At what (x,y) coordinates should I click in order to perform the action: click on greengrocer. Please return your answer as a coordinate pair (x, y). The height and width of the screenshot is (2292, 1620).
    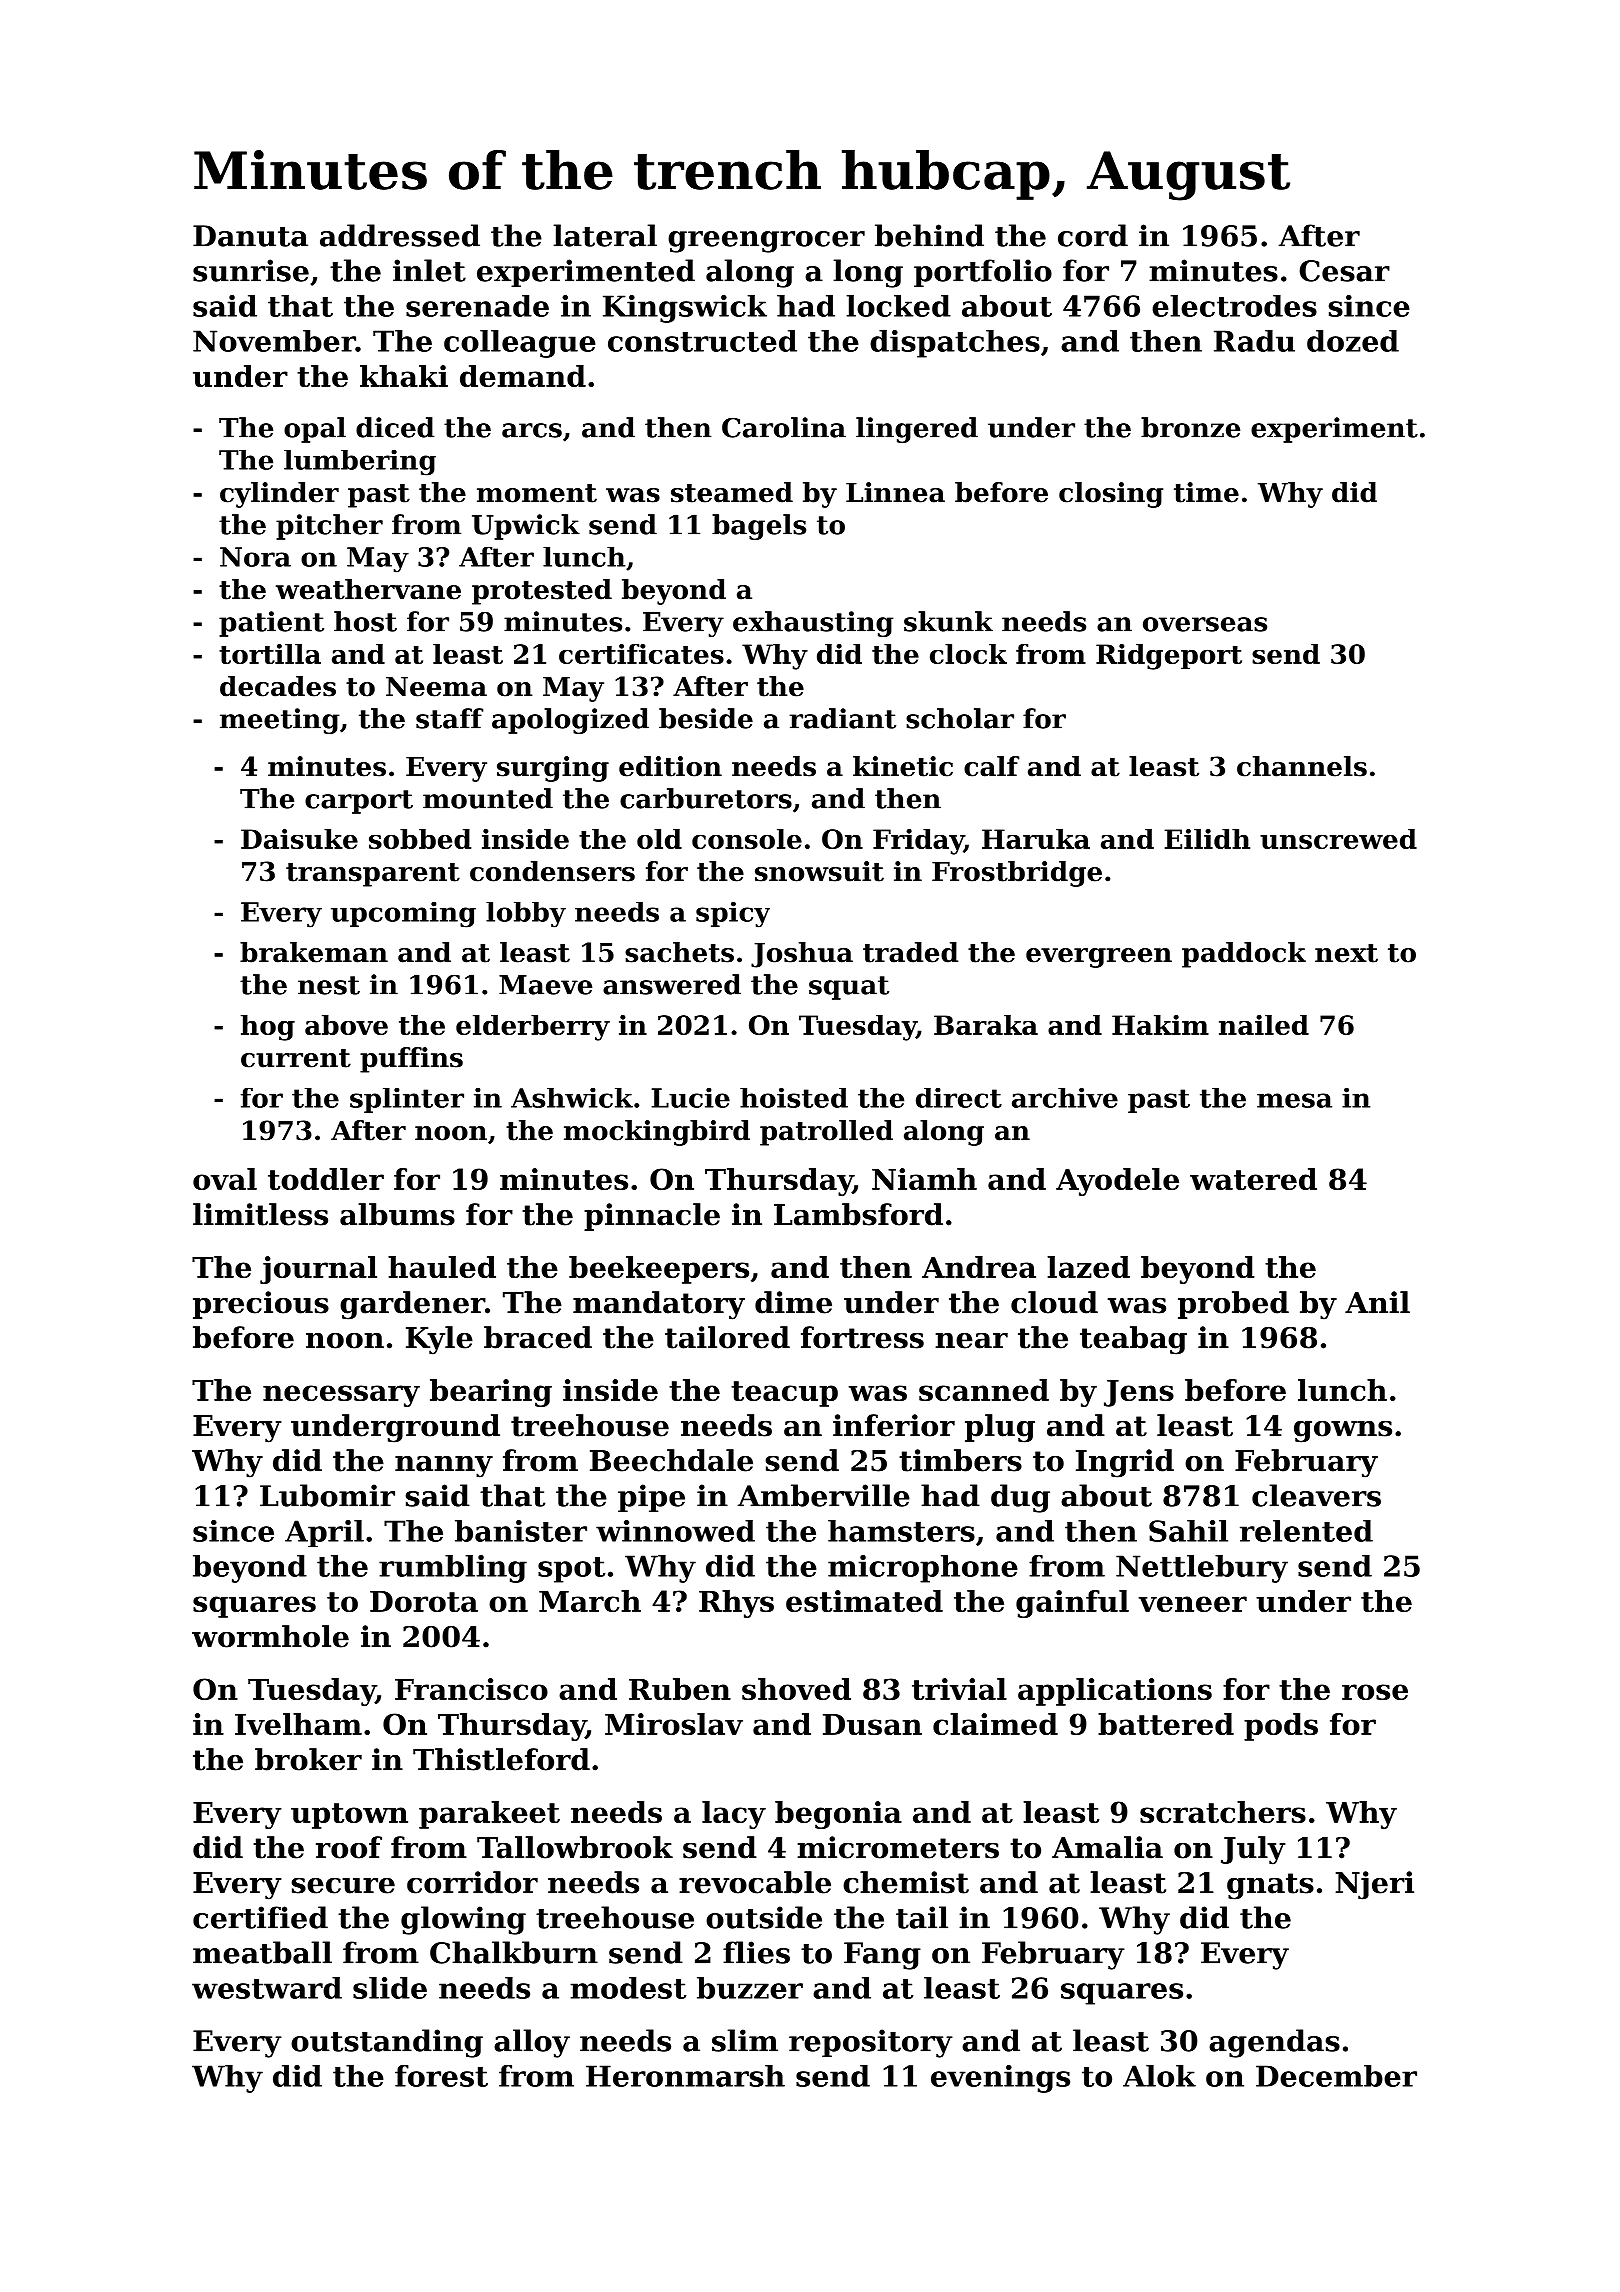
    Looking at the image, I should click on (766, 242).
